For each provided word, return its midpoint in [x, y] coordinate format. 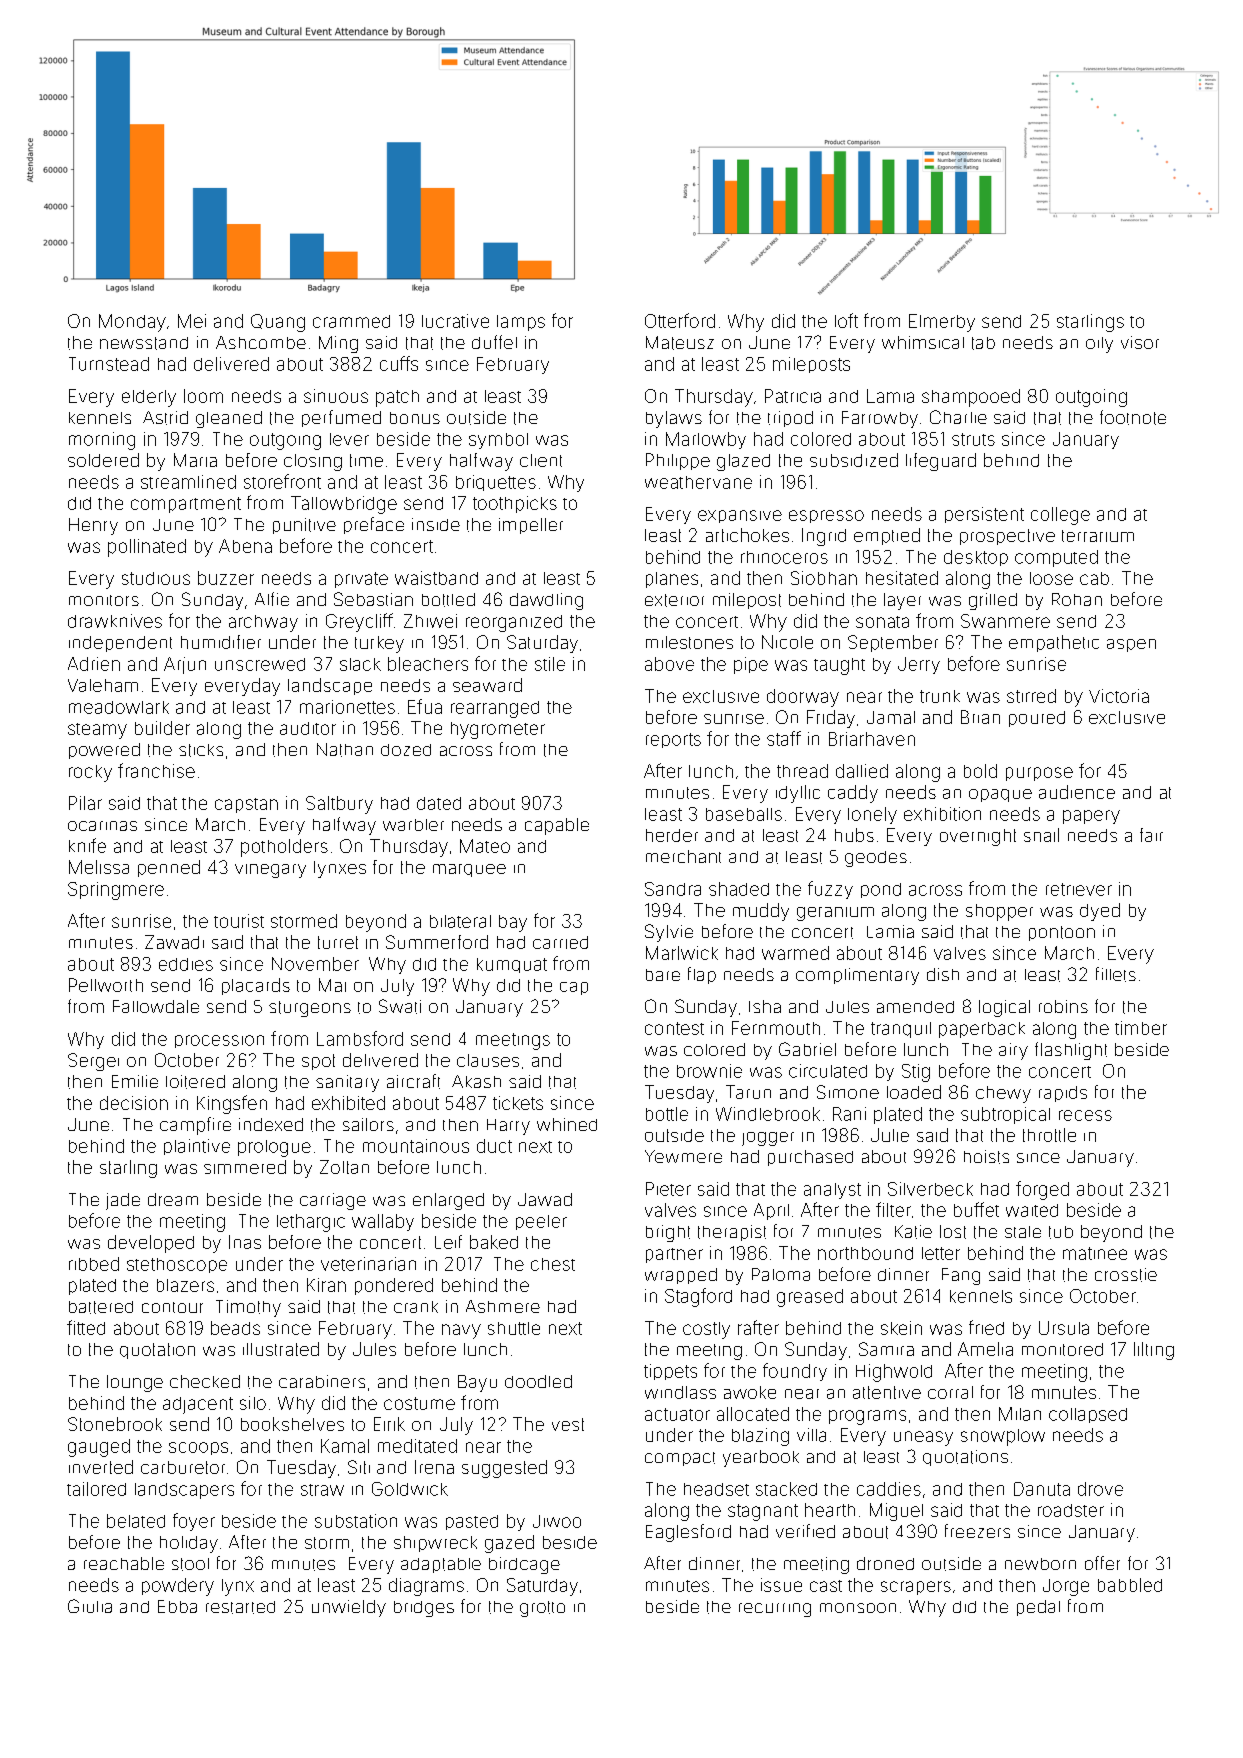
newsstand [144, 343]
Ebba [177, 1606]
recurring [775, 1610]
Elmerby [942, 323]
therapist [732, 1233]
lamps [521, 323]
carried [560, 942]
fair [1151, 835]
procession [219, 1041]
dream [173, 1199]
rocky [90, 773]
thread [802, 771]
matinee [1095, 1253]
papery [1091, 817]
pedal [1038, 1608]
